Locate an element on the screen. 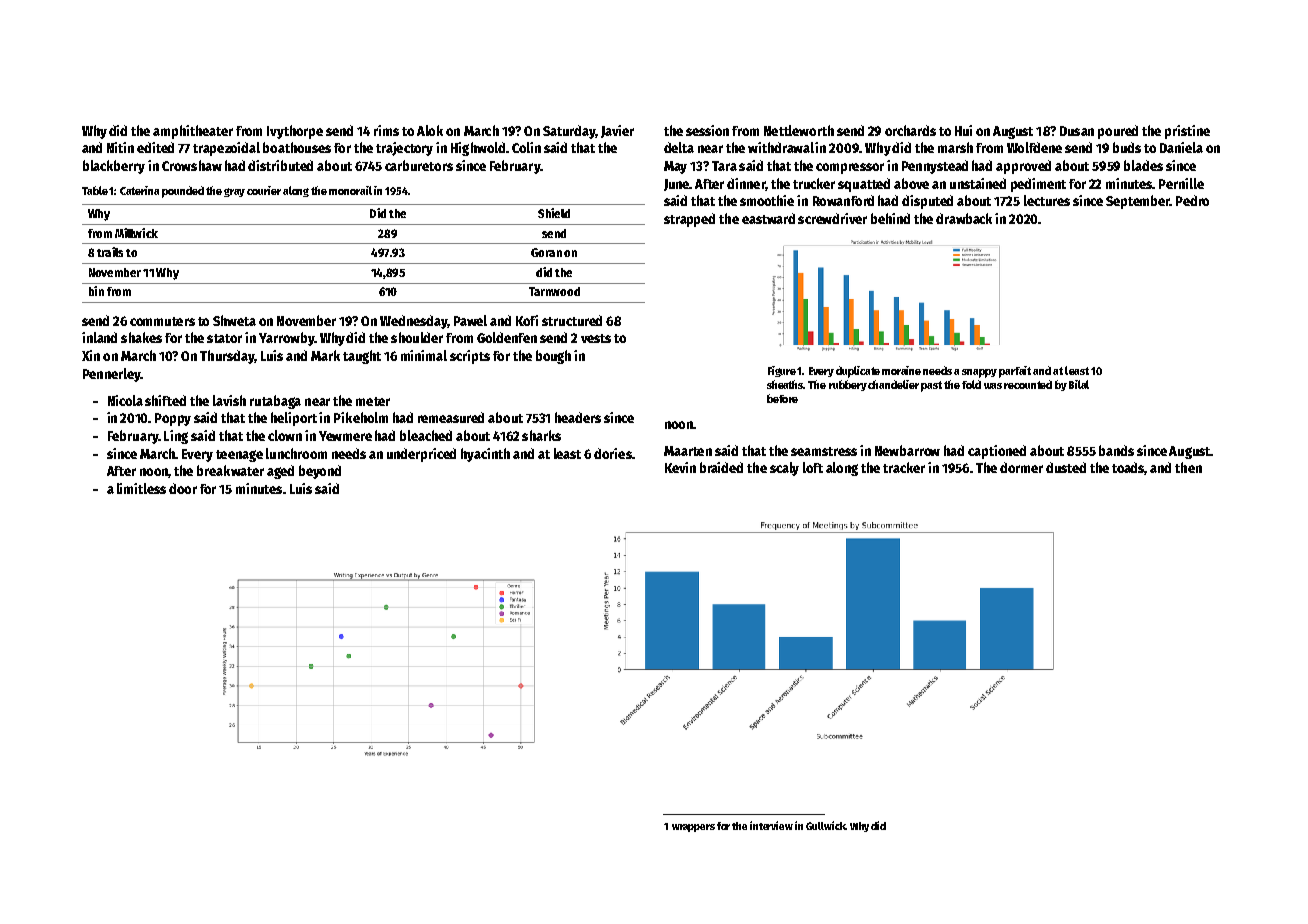 The height and width of the screenshot is (924, 1308). recounted is located at coordinates (1028, 384).
